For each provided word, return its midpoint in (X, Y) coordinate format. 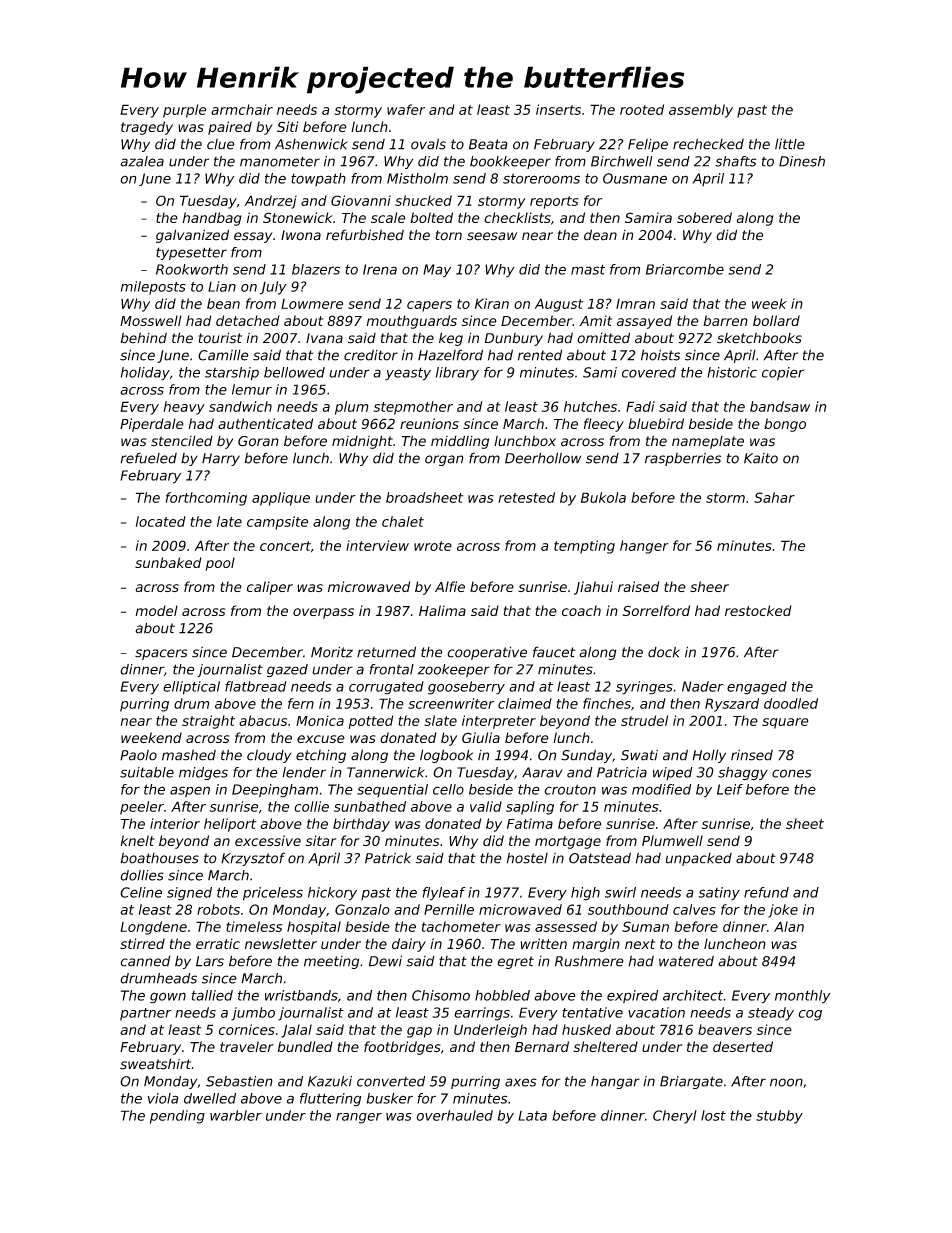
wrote (433, 546)
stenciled (182, 441)
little (790, 144)
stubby (779, 1117)
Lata (532, 1116)
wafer (406, 109)
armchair (242, 109)
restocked (758, 610)
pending (177, 1117)
